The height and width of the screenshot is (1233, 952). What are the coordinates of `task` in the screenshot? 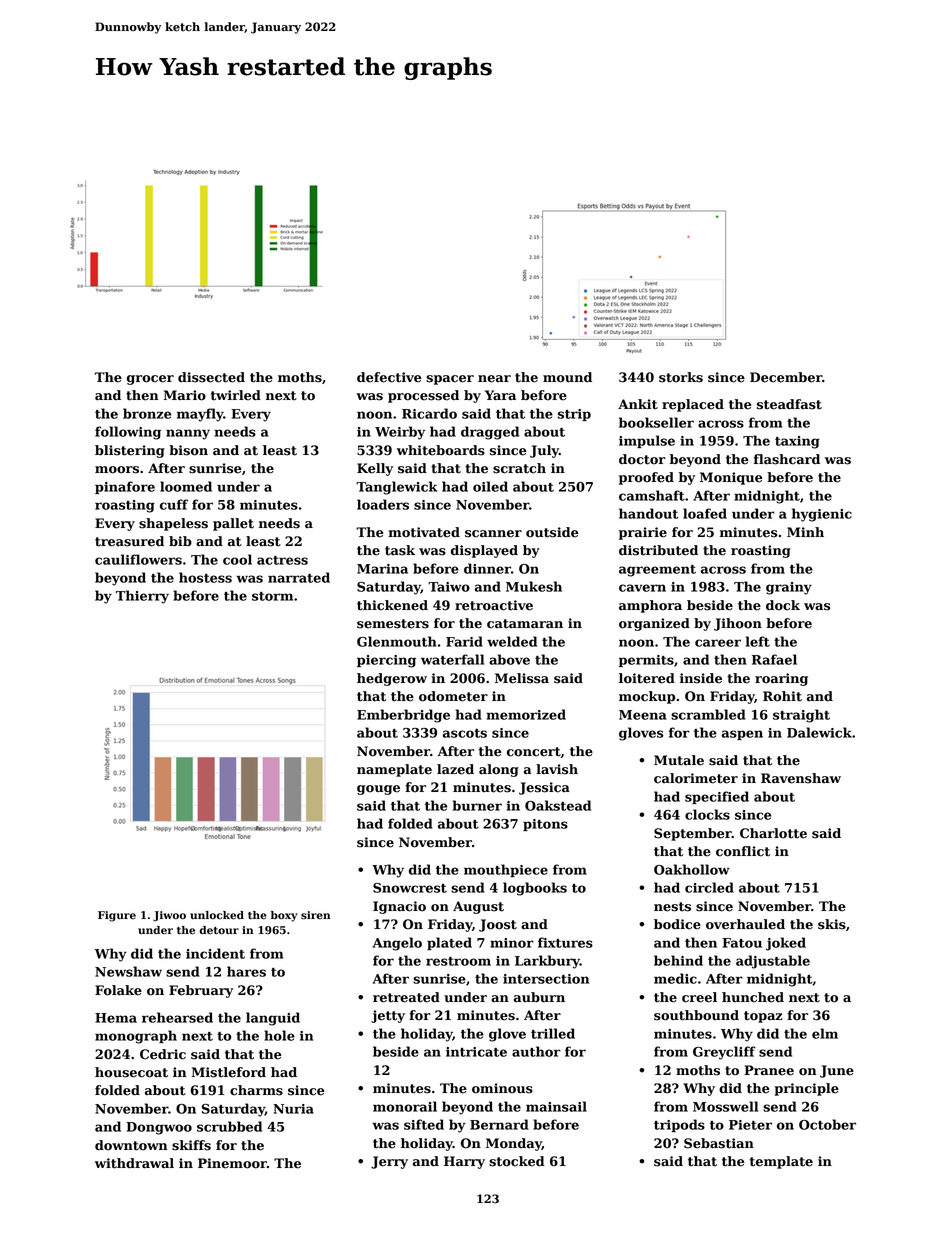 It's located at (400, 550).
